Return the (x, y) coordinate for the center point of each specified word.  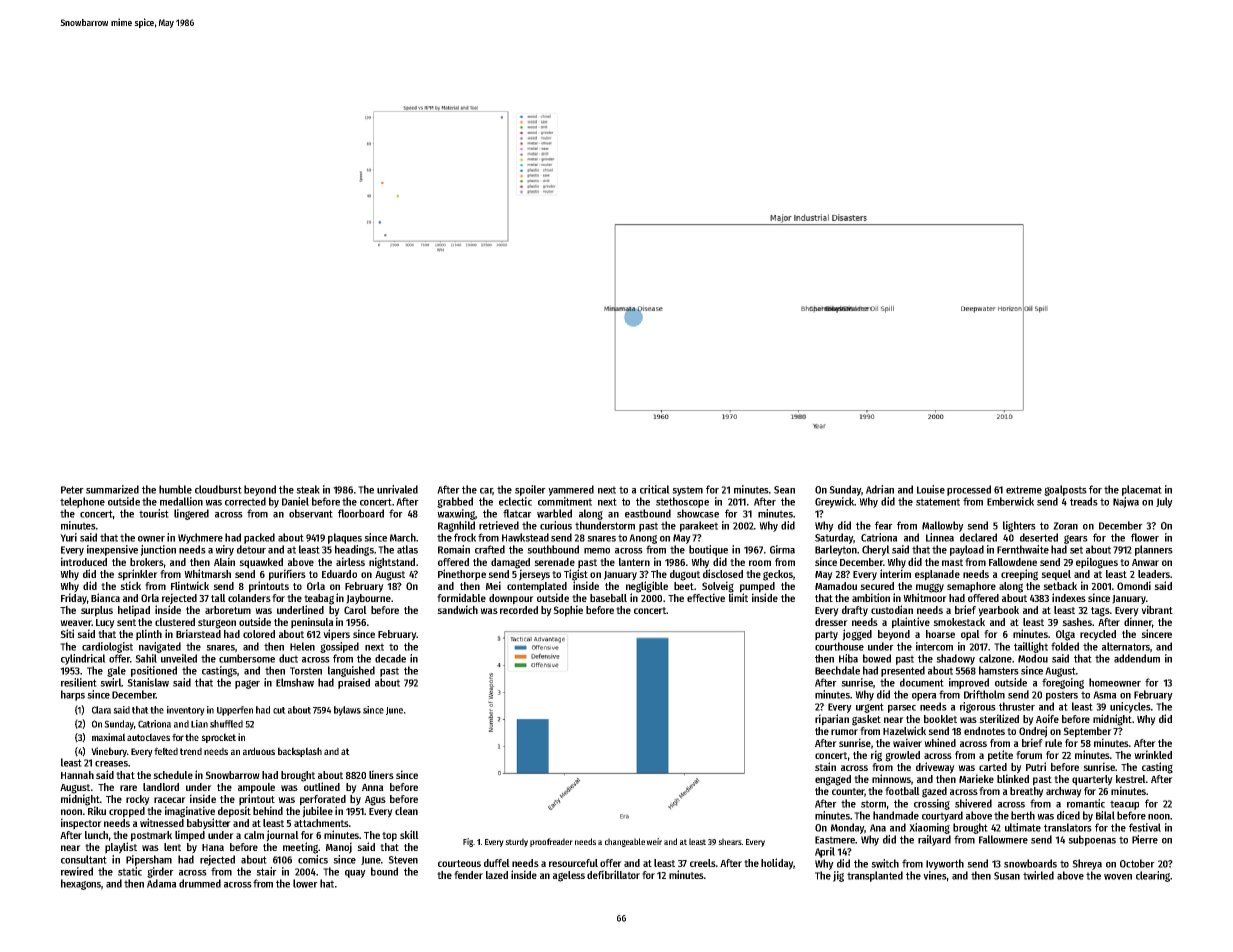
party (826, 636)
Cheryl (876, 550)
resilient (79, 682)
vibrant (1157, 609)
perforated (323, 800)
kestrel (1131, 779)
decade (390, 658)
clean (406, 811)
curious (556, 525)
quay (355, 874)
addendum (1137, 658)
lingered (191, 514)
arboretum (228, 610)
